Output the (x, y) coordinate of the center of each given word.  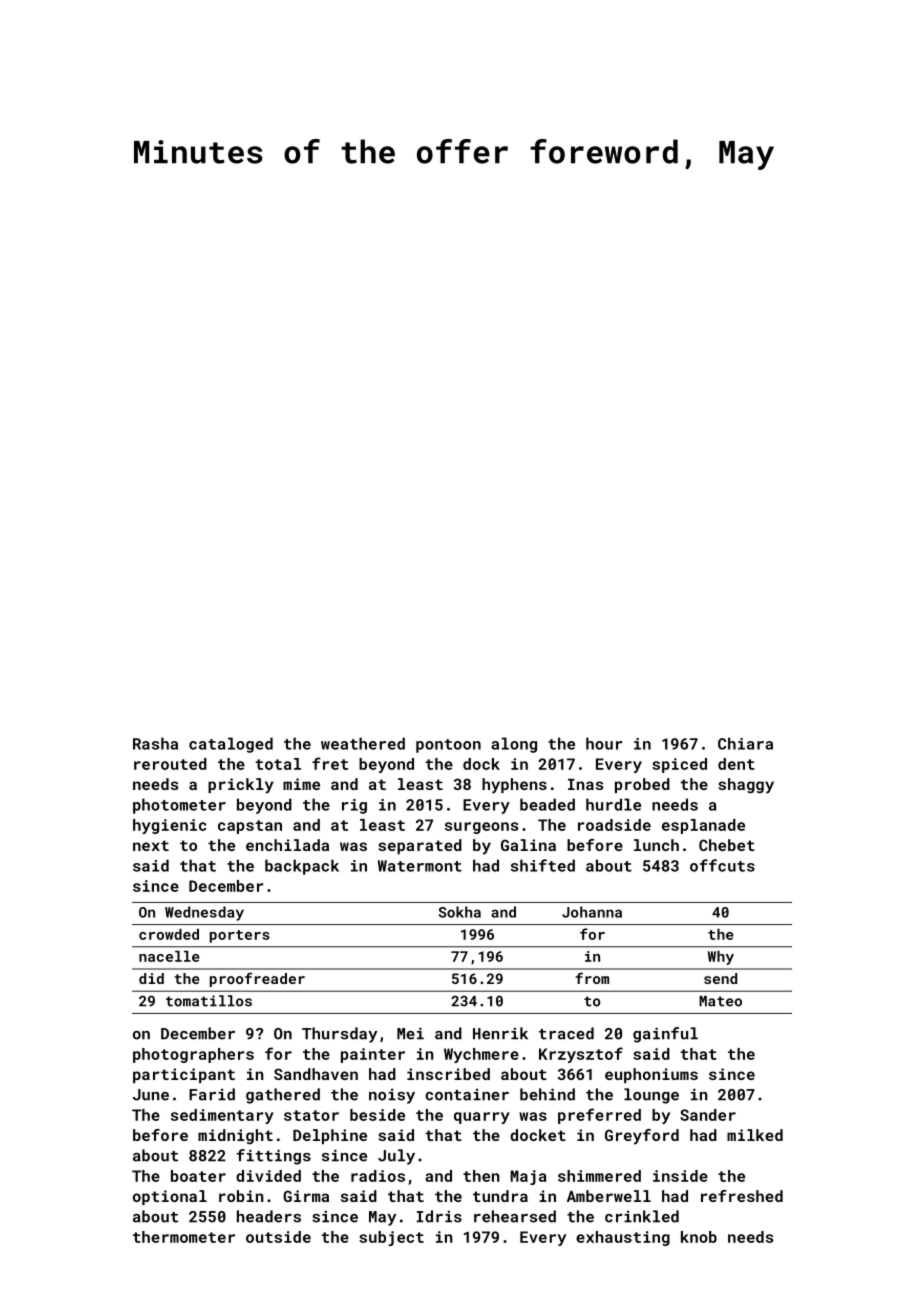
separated (420, 846)
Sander (708, 1115)
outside (278, 1237)
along (514, 745)
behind (547, 1094)
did (151, 978)
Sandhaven (316, 1074)
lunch (656, 845)
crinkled (642, 1216)
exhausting (623, 1238)
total (278, 764)
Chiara (745, 743)
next (151, 845)
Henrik (500, 1033)
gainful (665, 1035)
